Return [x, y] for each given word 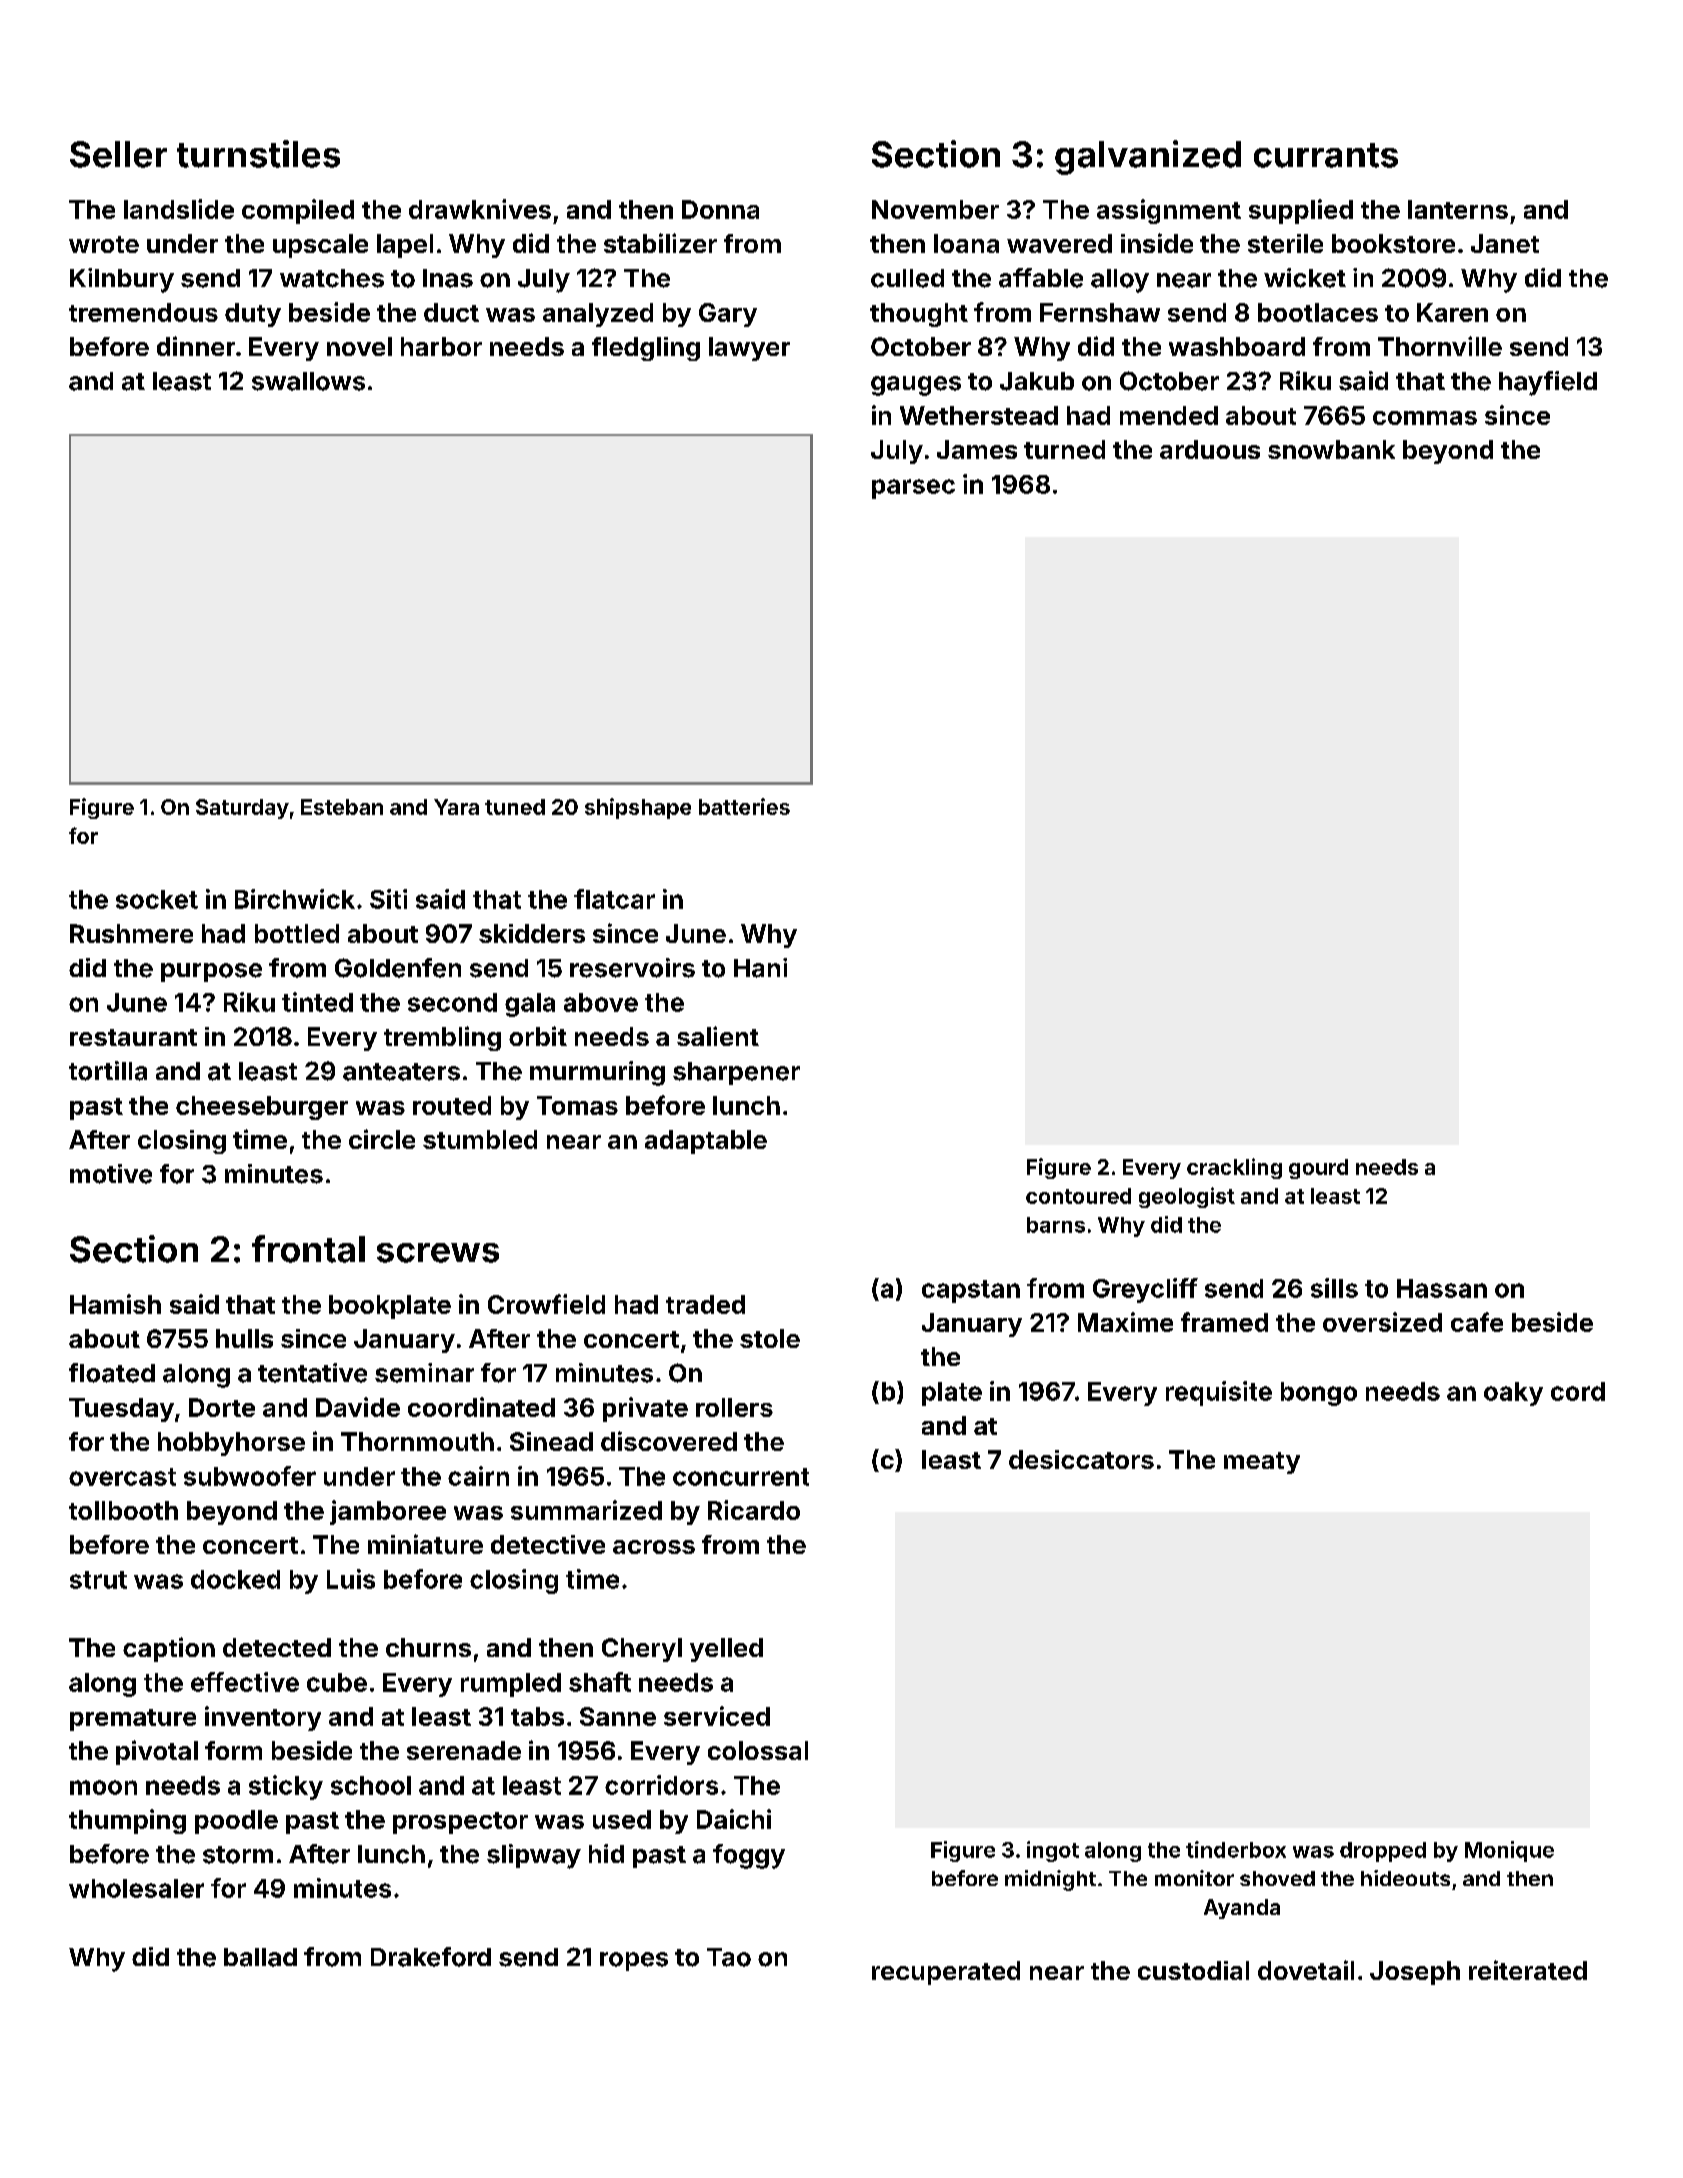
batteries [744, 806]
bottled [297, 933]
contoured [1078, 1196]
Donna [720, 209]
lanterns [1458, 209]
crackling [1234, 1168]
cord [1578, 1391]
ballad [260, 1957]
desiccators [1081, 1459]
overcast [122, 1477]
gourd [1318, 1169]
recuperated [946, 1973]
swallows [308, 381]
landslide [179, 209]
